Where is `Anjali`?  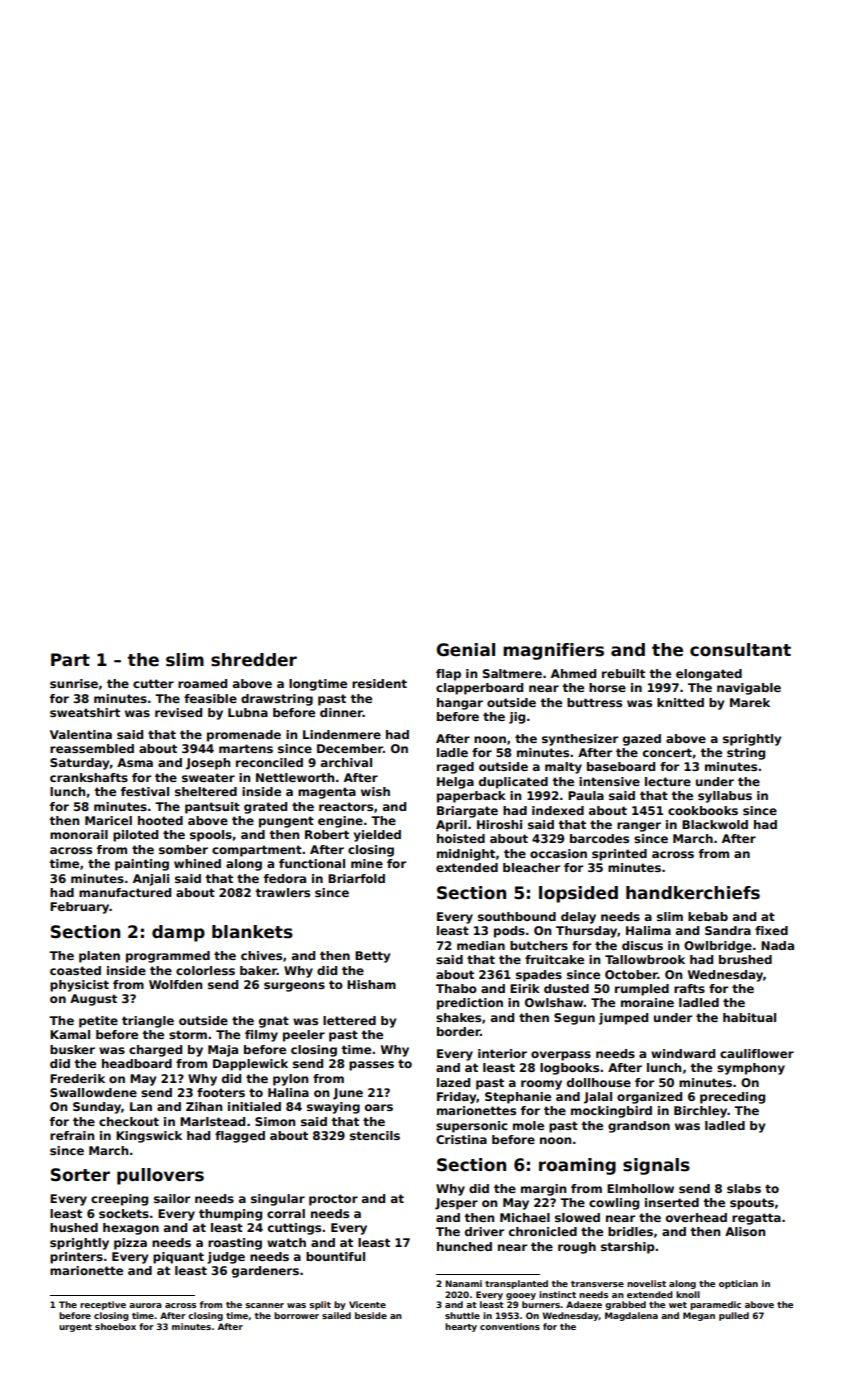 Anjali is located at coordinates (151, 880).
